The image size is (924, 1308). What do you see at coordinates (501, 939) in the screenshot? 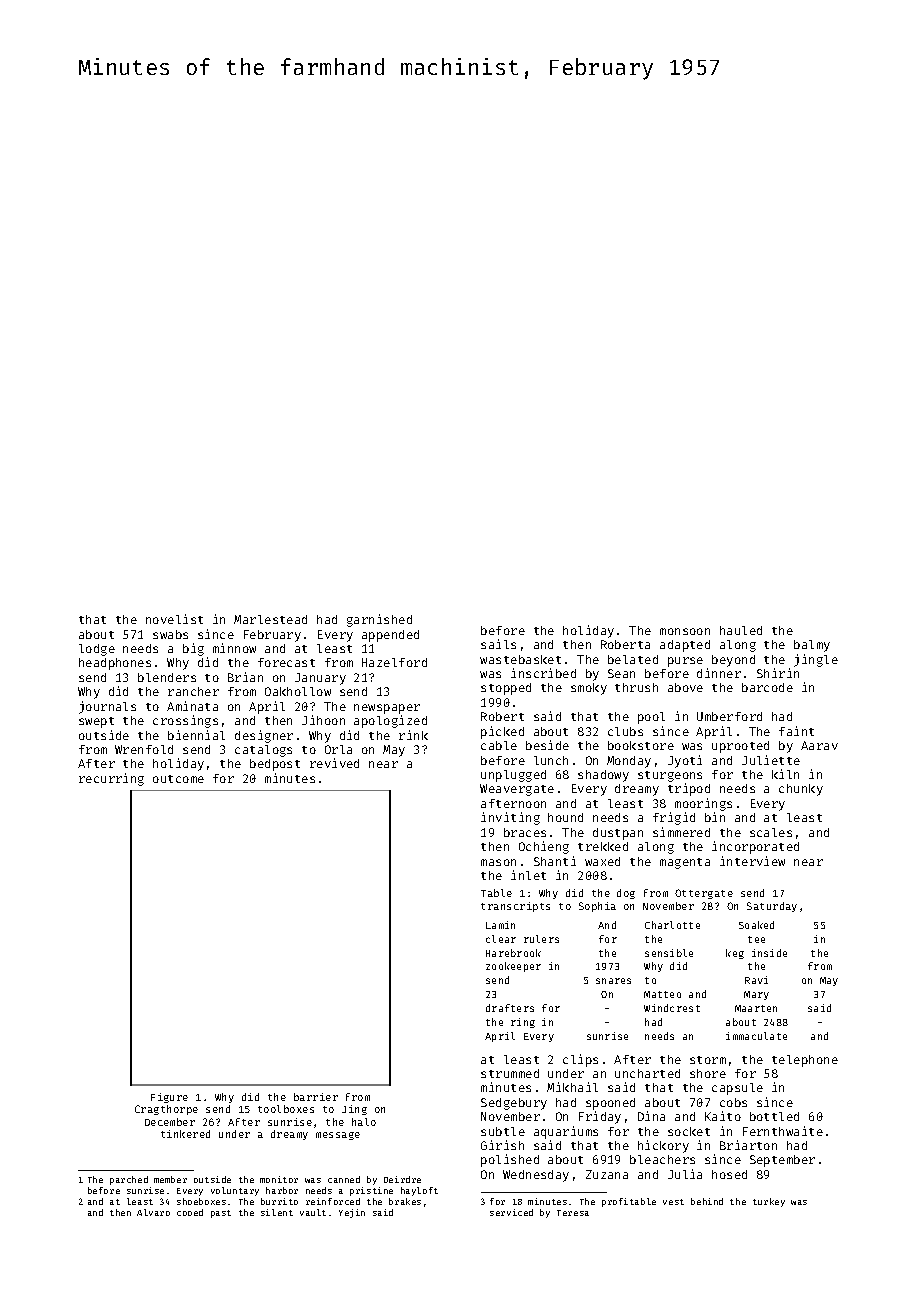
I see `clear` at bounding box center [501, 939].
